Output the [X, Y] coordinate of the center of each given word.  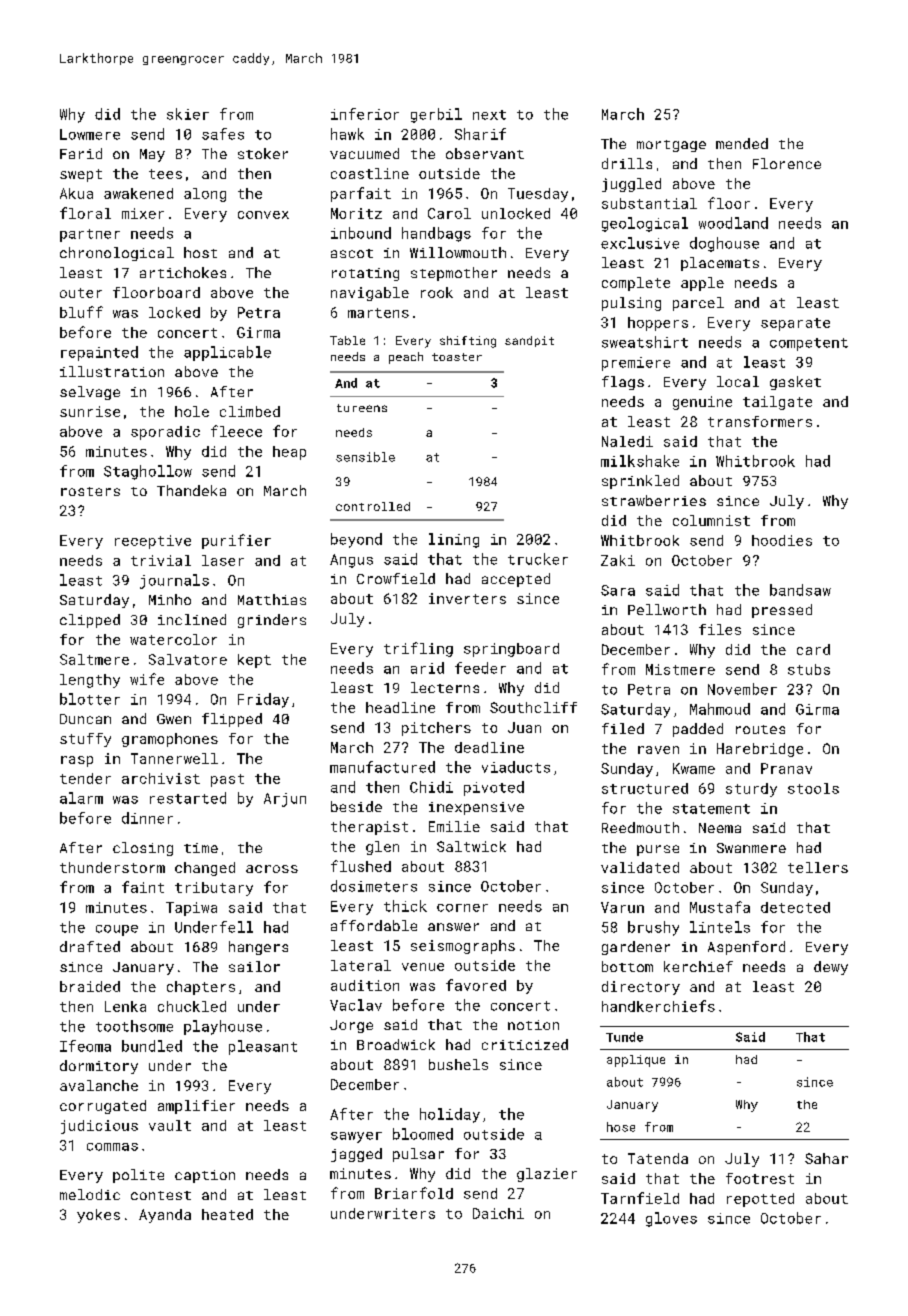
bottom [627, 966]
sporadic [165, 433]
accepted [516, 580]
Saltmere [94, 659]
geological [645, 224]
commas [112, 1147]
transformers [760, 421]
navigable [370, 294]
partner [90, 235]
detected [795, 907]
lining [454, 540]
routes [760, 729]
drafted [90, 946]
